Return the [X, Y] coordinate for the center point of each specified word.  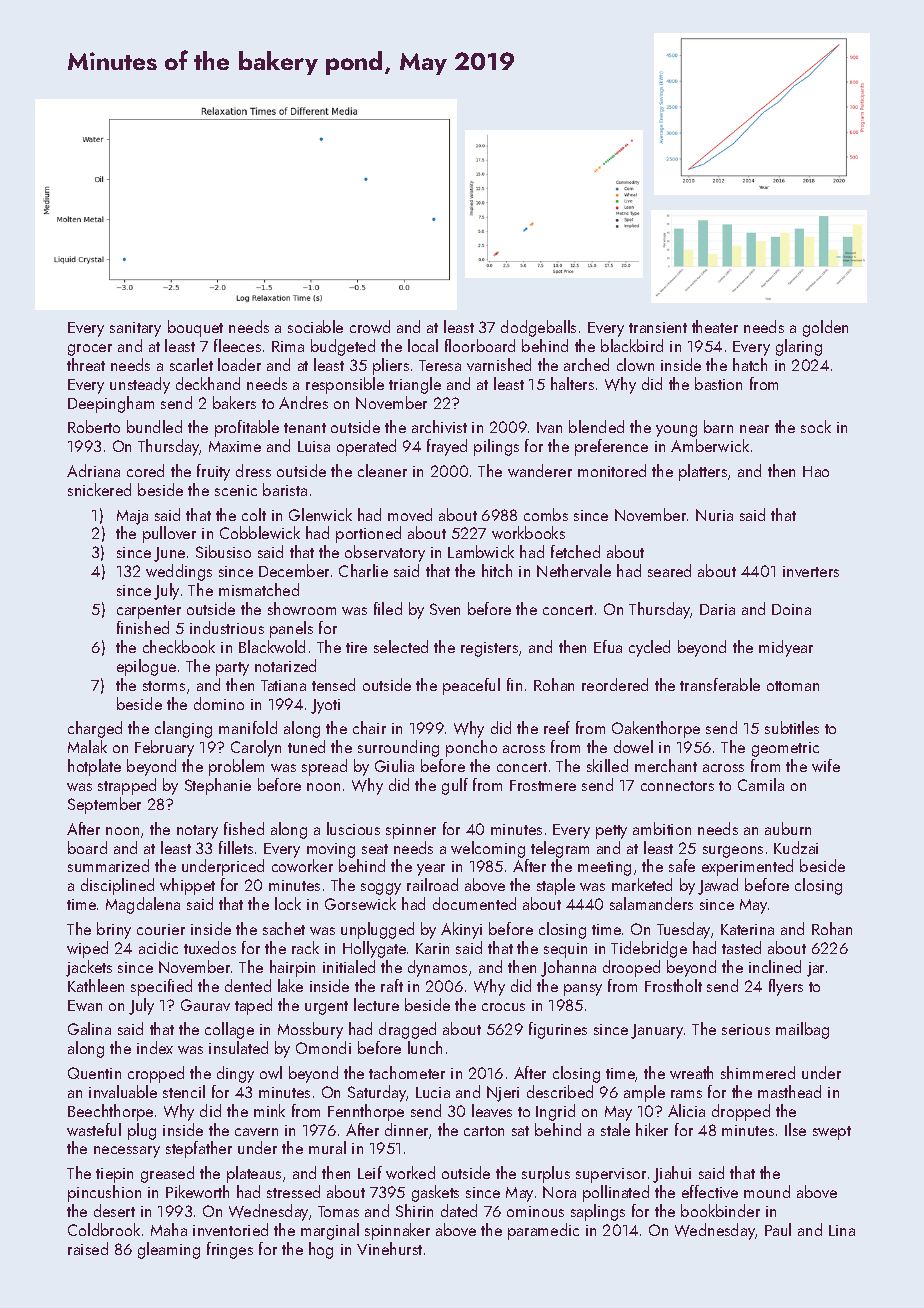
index [155, 1047]
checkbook [179, 646]
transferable [720, 684]
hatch [750, 364]
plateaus [254, 1174]
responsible [345, 385]
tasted [741, 947]
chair [369, 727]
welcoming [488, 849]
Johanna [568, 968]
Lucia [433, 1092]
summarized [108, 865]
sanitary [135, 329]
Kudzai [796, 847]
